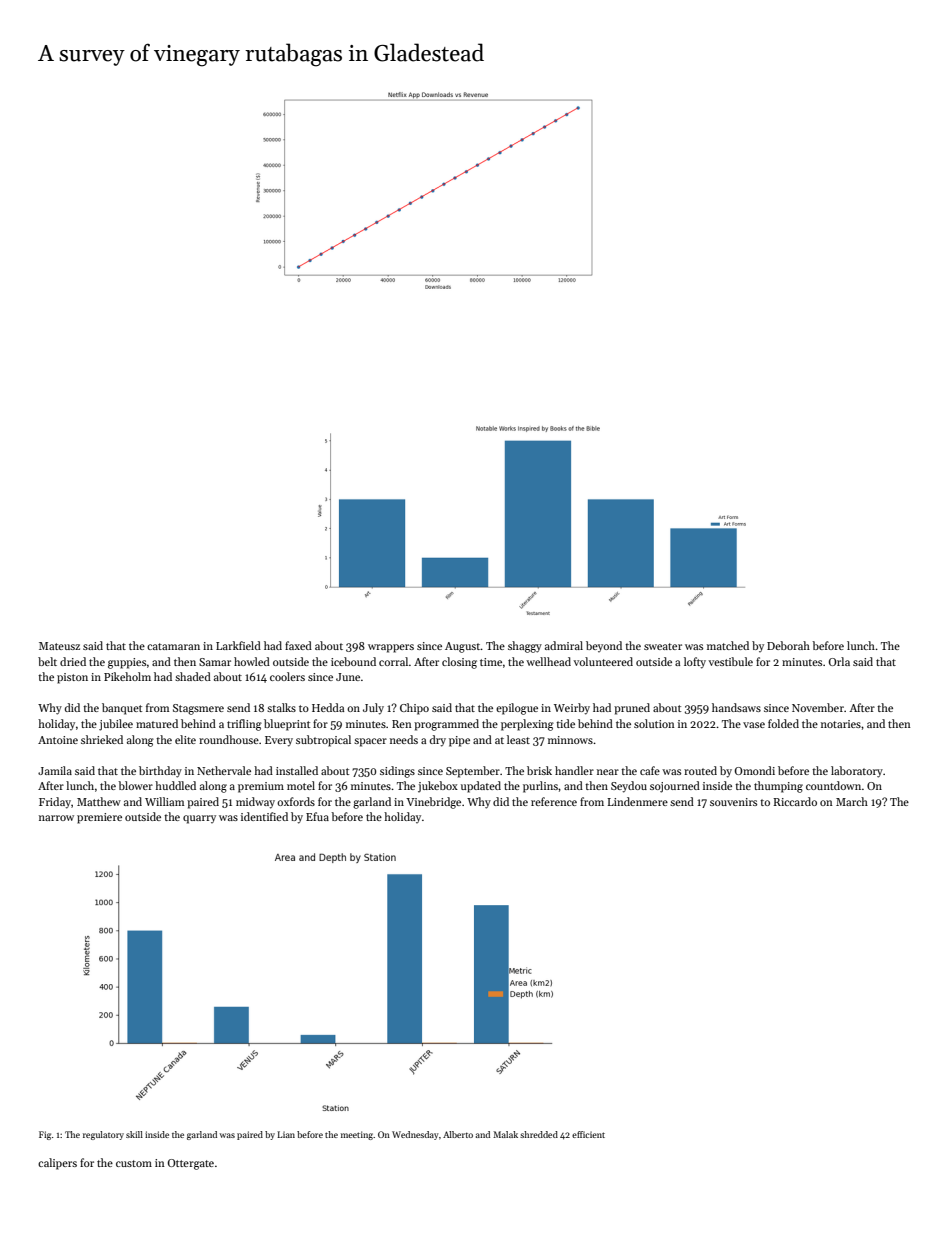 The width and height of the page is (952, 1233). What do you see at coordinates (539, 1134) in the page?
I see `shredded` at bounding box center [539, 1134].
